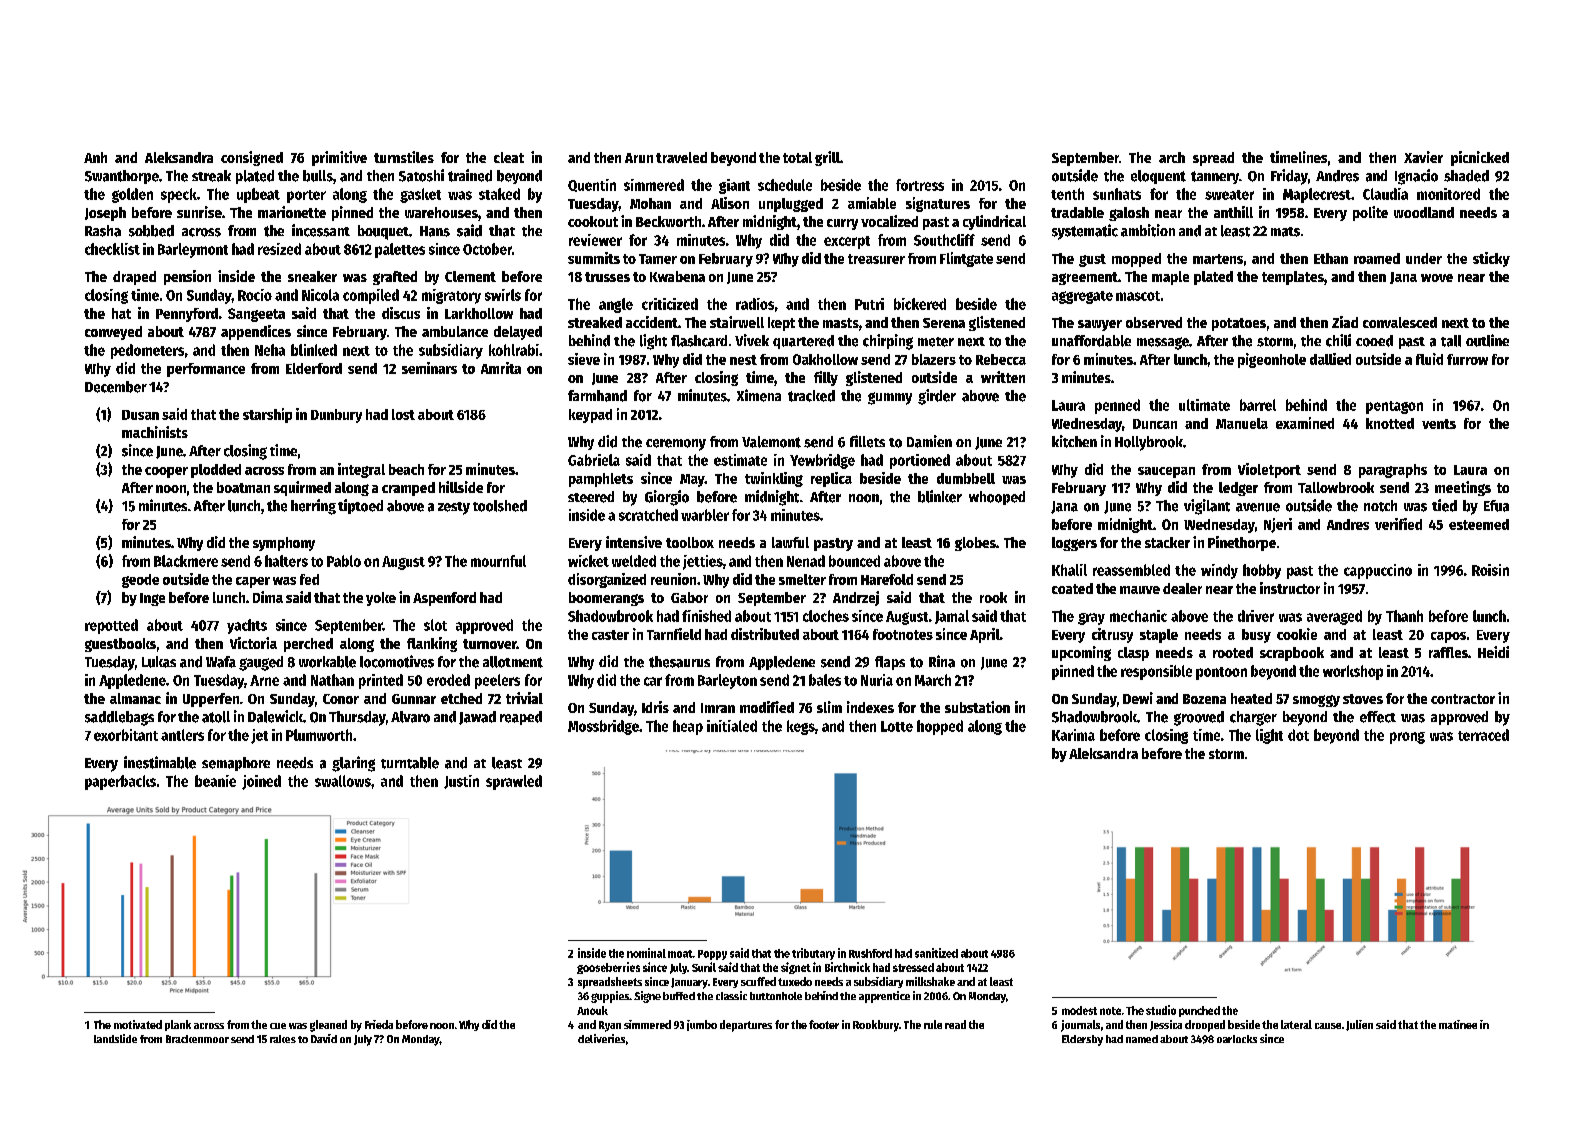 The width and height of the image is (1594, 1127). What do you see at coordinates (324, 1038) in the image?
I see `David` at bounding box center [324, 1038].
